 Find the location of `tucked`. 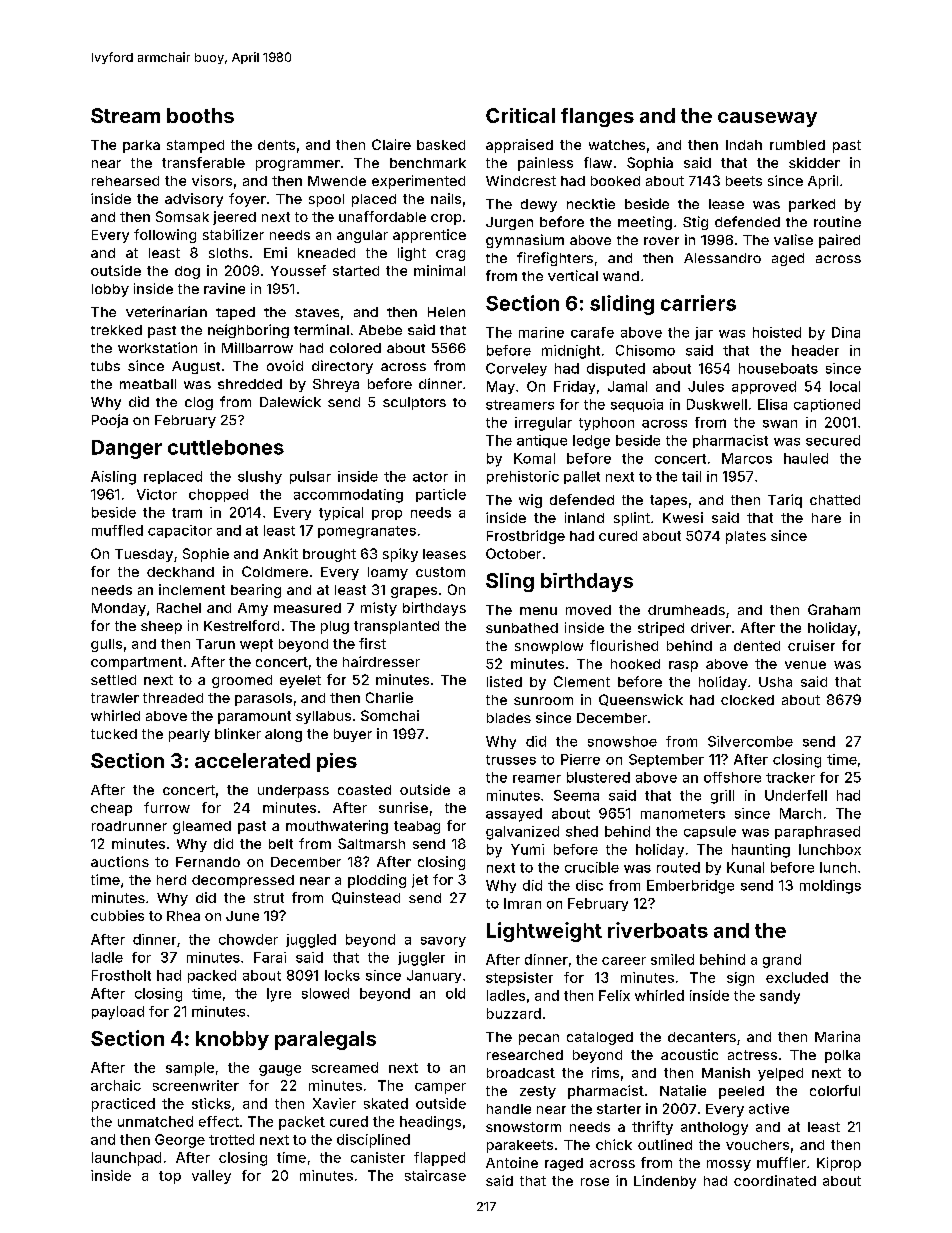

tucked is located at coordinates (114, 734).
